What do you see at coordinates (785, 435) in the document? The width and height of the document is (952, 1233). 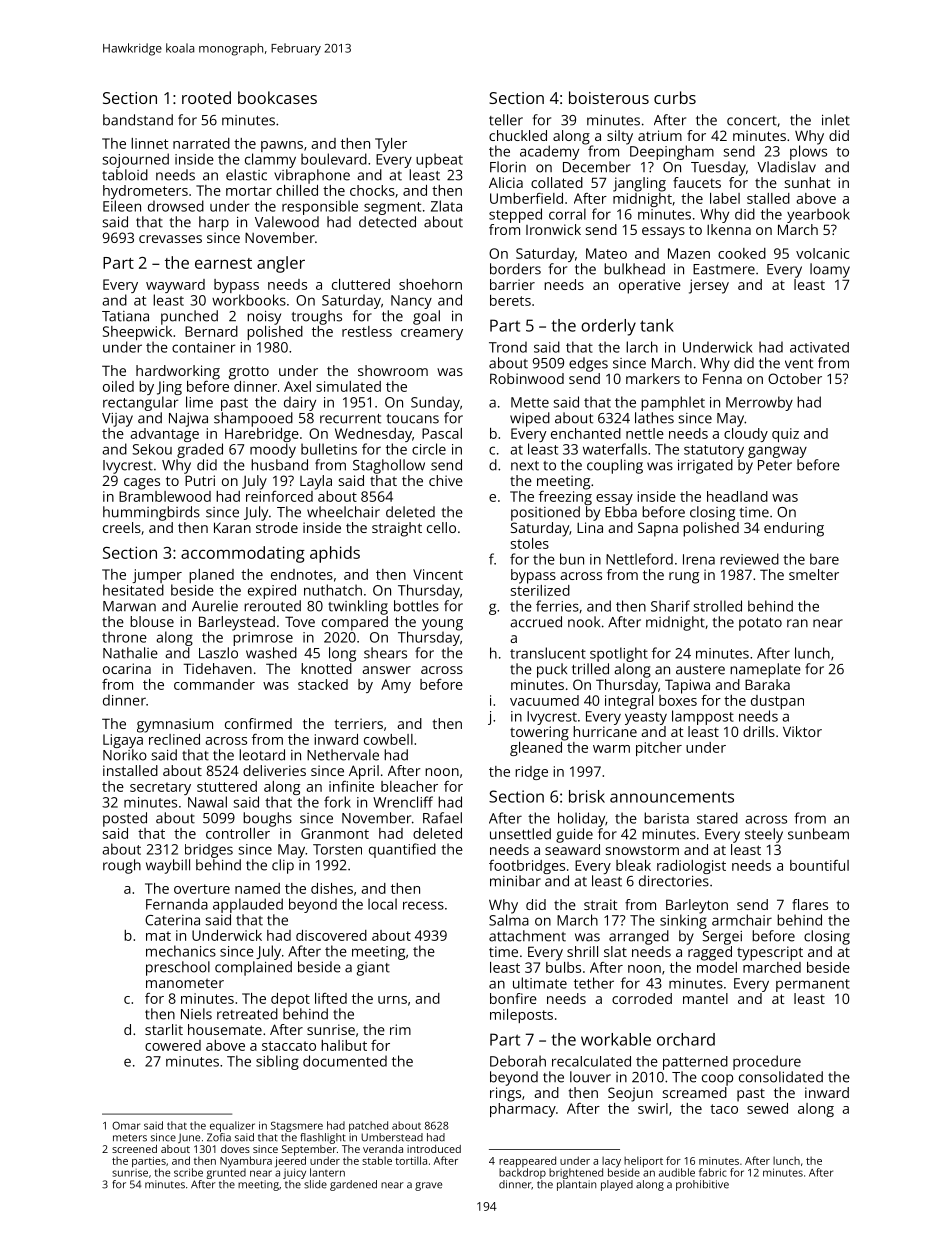 I see `quiz` at bounding box center [785, 435].
